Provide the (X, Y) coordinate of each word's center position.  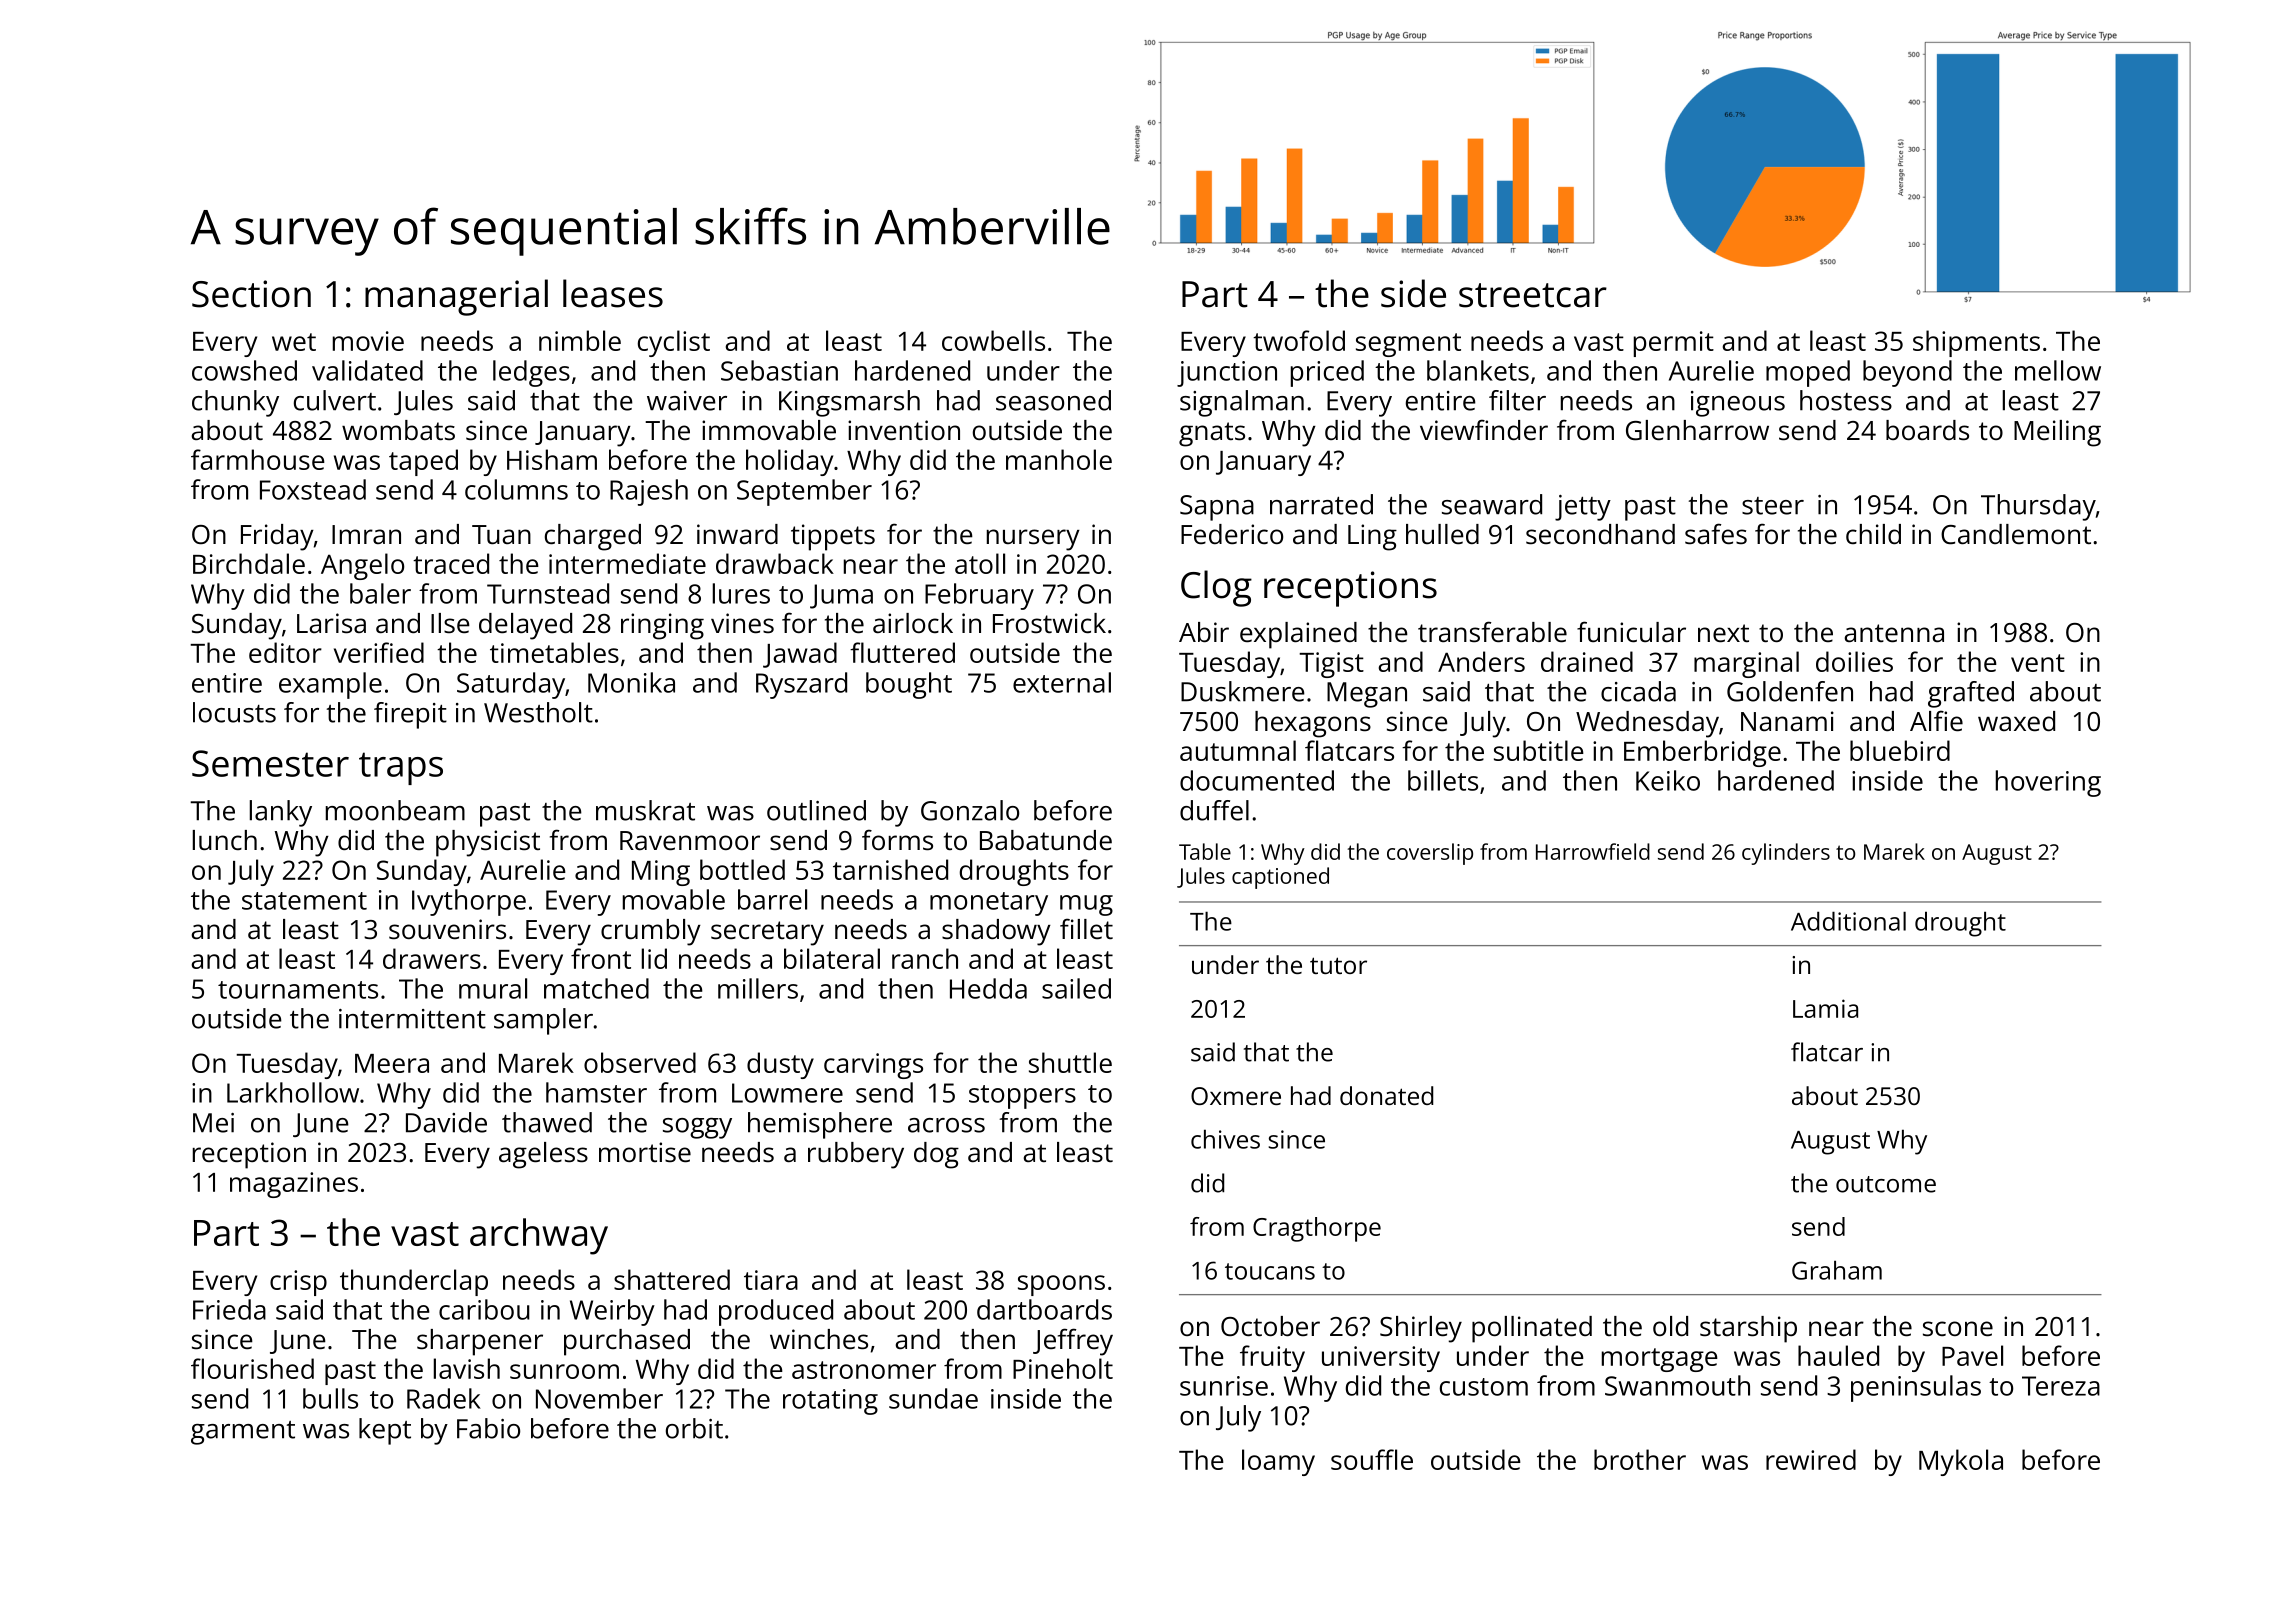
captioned (1280, 878)
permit (1674, 344)
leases (613, 293)
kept (385, 1431)
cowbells (993, 340)
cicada (1638, 691)
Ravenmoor (690, 841)
